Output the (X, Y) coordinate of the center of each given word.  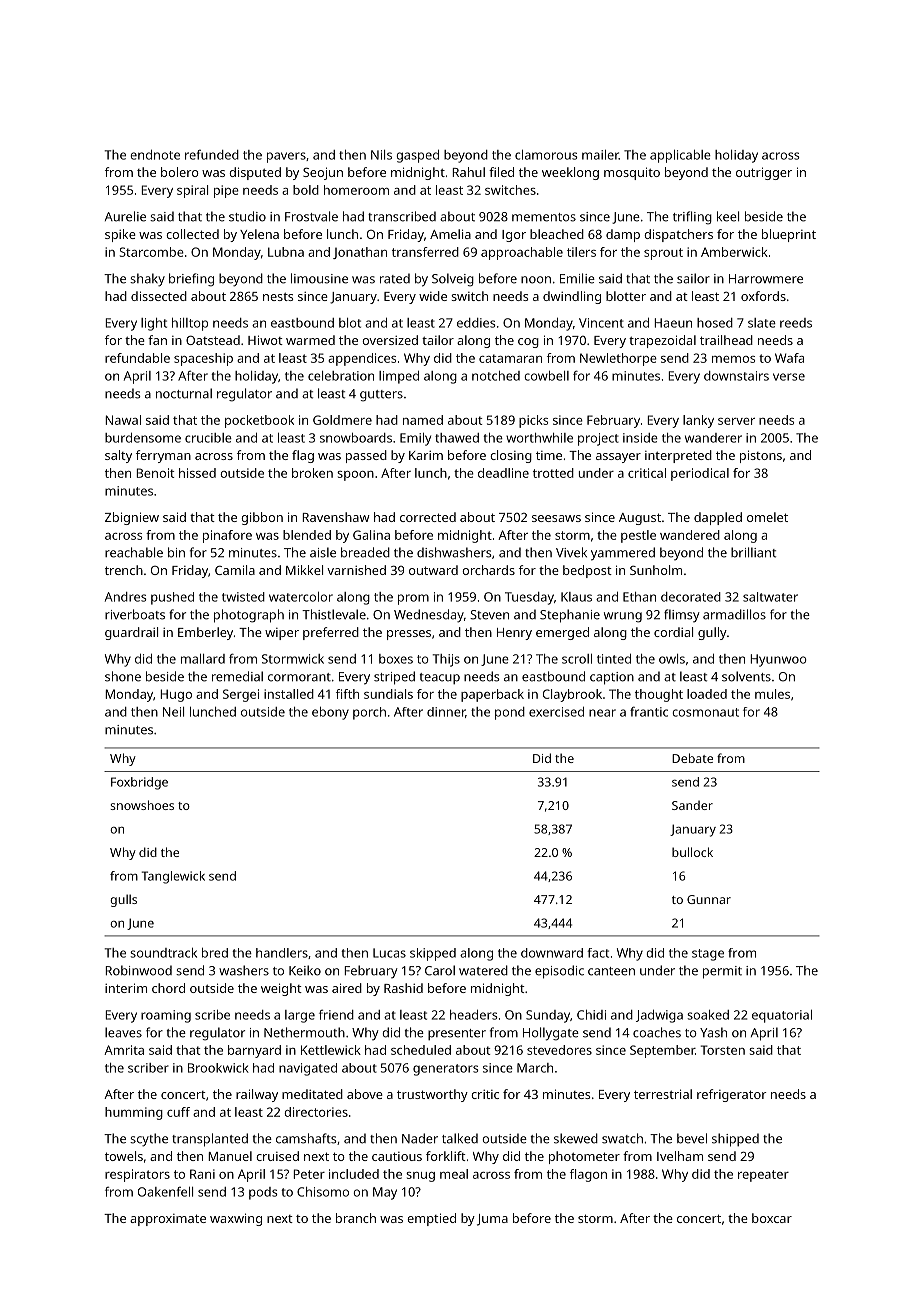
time (549, 455)
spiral (192, 191)
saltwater (770, 597)
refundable (137, 358)
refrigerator (732, 1095)
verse (789, 377)
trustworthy (432, 1095)
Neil (173, 712)
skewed (576, 1138)
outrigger (764, 173)
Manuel (230, 1156)
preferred (331, 633)
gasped (418, 156)
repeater (763, 1176)
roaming (166, 1016)
